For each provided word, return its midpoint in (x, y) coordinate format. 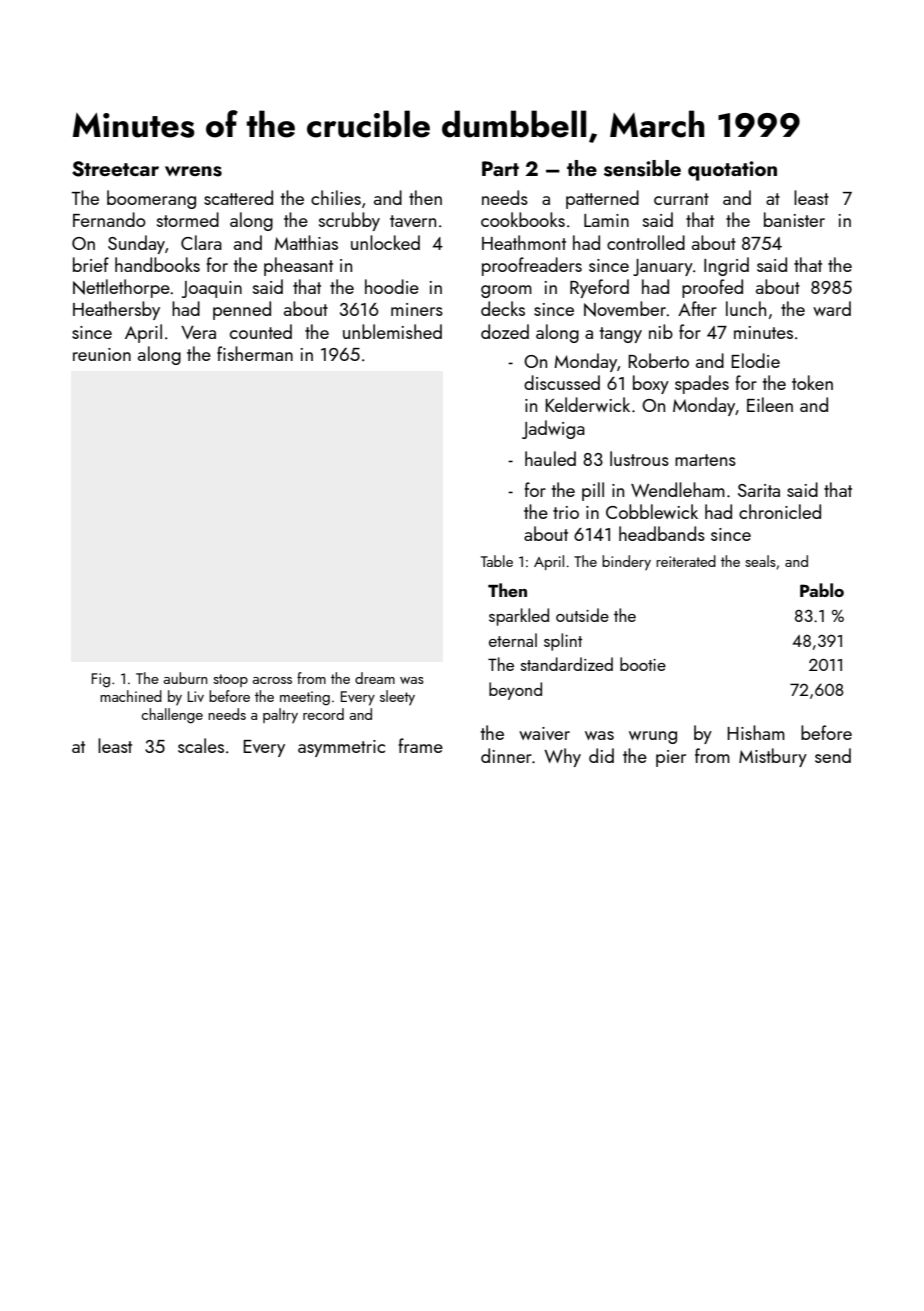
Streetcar (115, 169)
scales (201, 745)
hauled (550, 458)
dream (375, 678)
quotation (732, 171)
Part (500, 168)
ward (832, 308)
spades (702, 384)
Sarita (759, 490)
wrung (653, 737)
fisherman (255, 353)
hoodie (392, 286)
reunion (102, 354)
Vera (198, 332)
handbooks (157, 264)
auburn (185, 678)
